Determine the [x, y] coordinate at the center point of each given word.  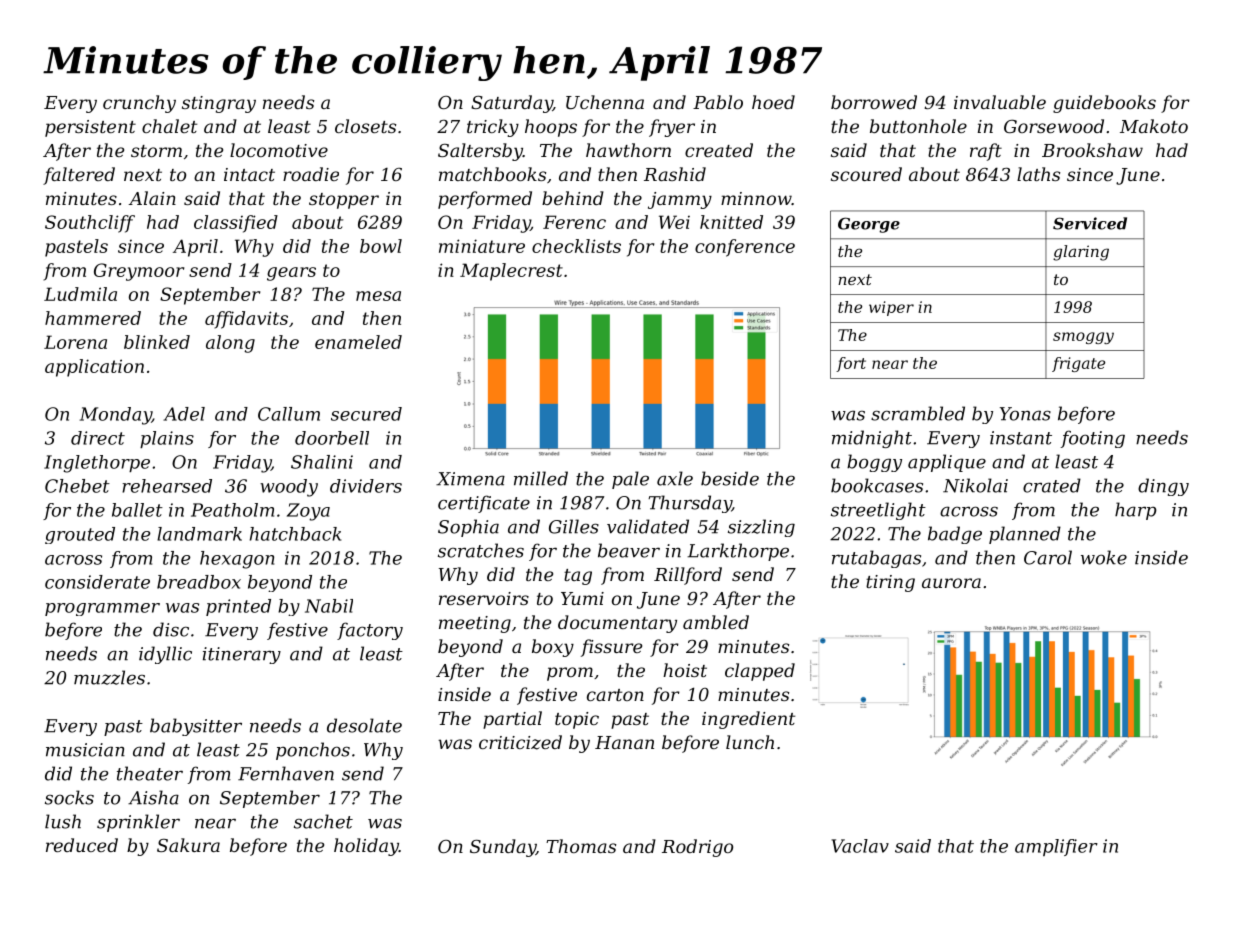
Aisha [153, 797]
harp [1136, 511]
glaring [1081, 253]
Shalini [322, 462]
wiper [891, 308]
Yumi [582, 598]
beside [730, 478]
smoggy [1083, 338]
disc [171, 629]
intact [249, 174]
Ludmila [80, 294]
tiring [890, 583]
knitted [731, 222]
